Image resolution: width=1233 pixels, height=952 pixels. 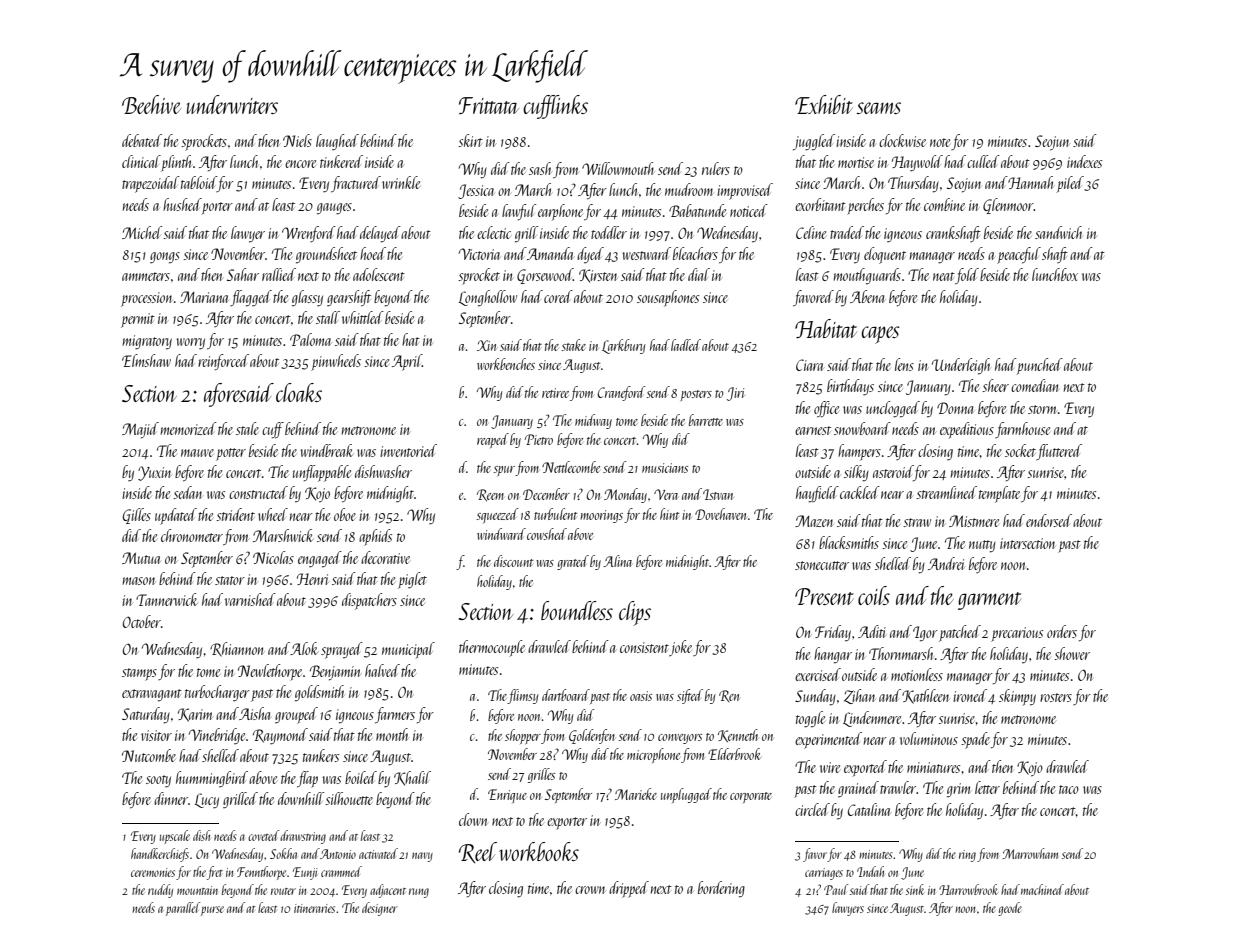 I want to click on fluttered, so click(x=1059, y=452).
